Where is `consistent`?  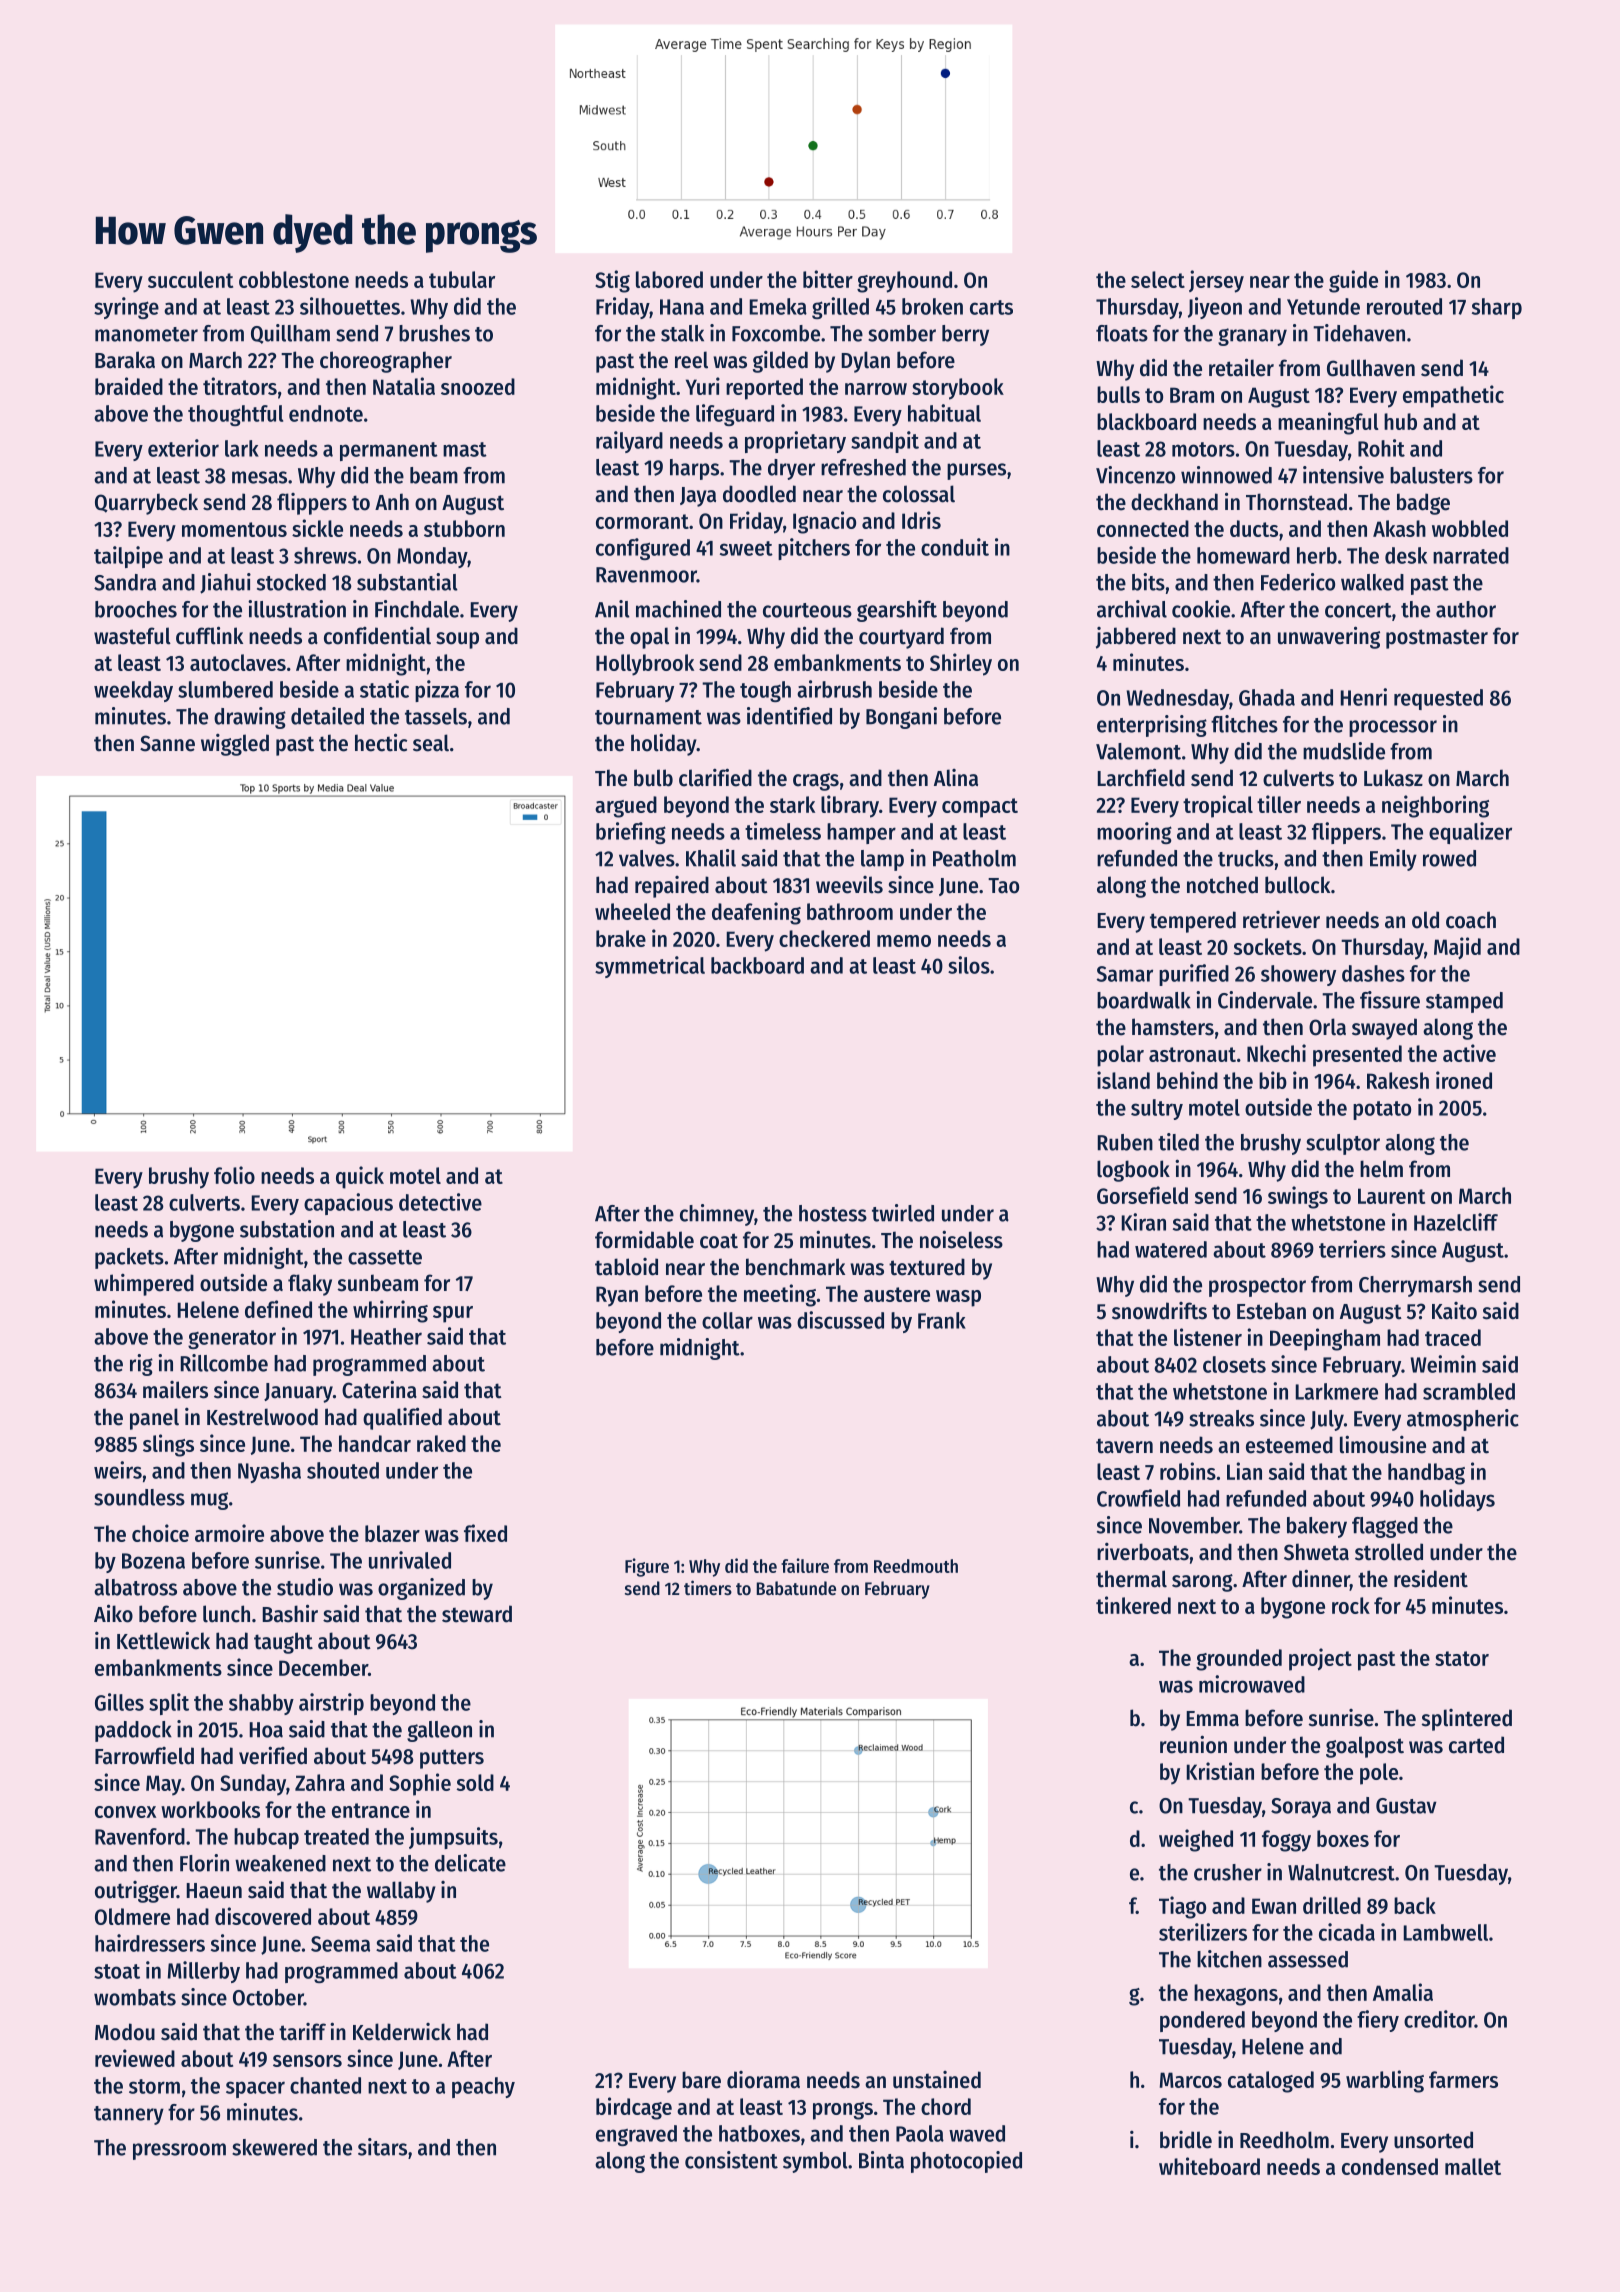
consistent is located at coordinates (731, 2160).
